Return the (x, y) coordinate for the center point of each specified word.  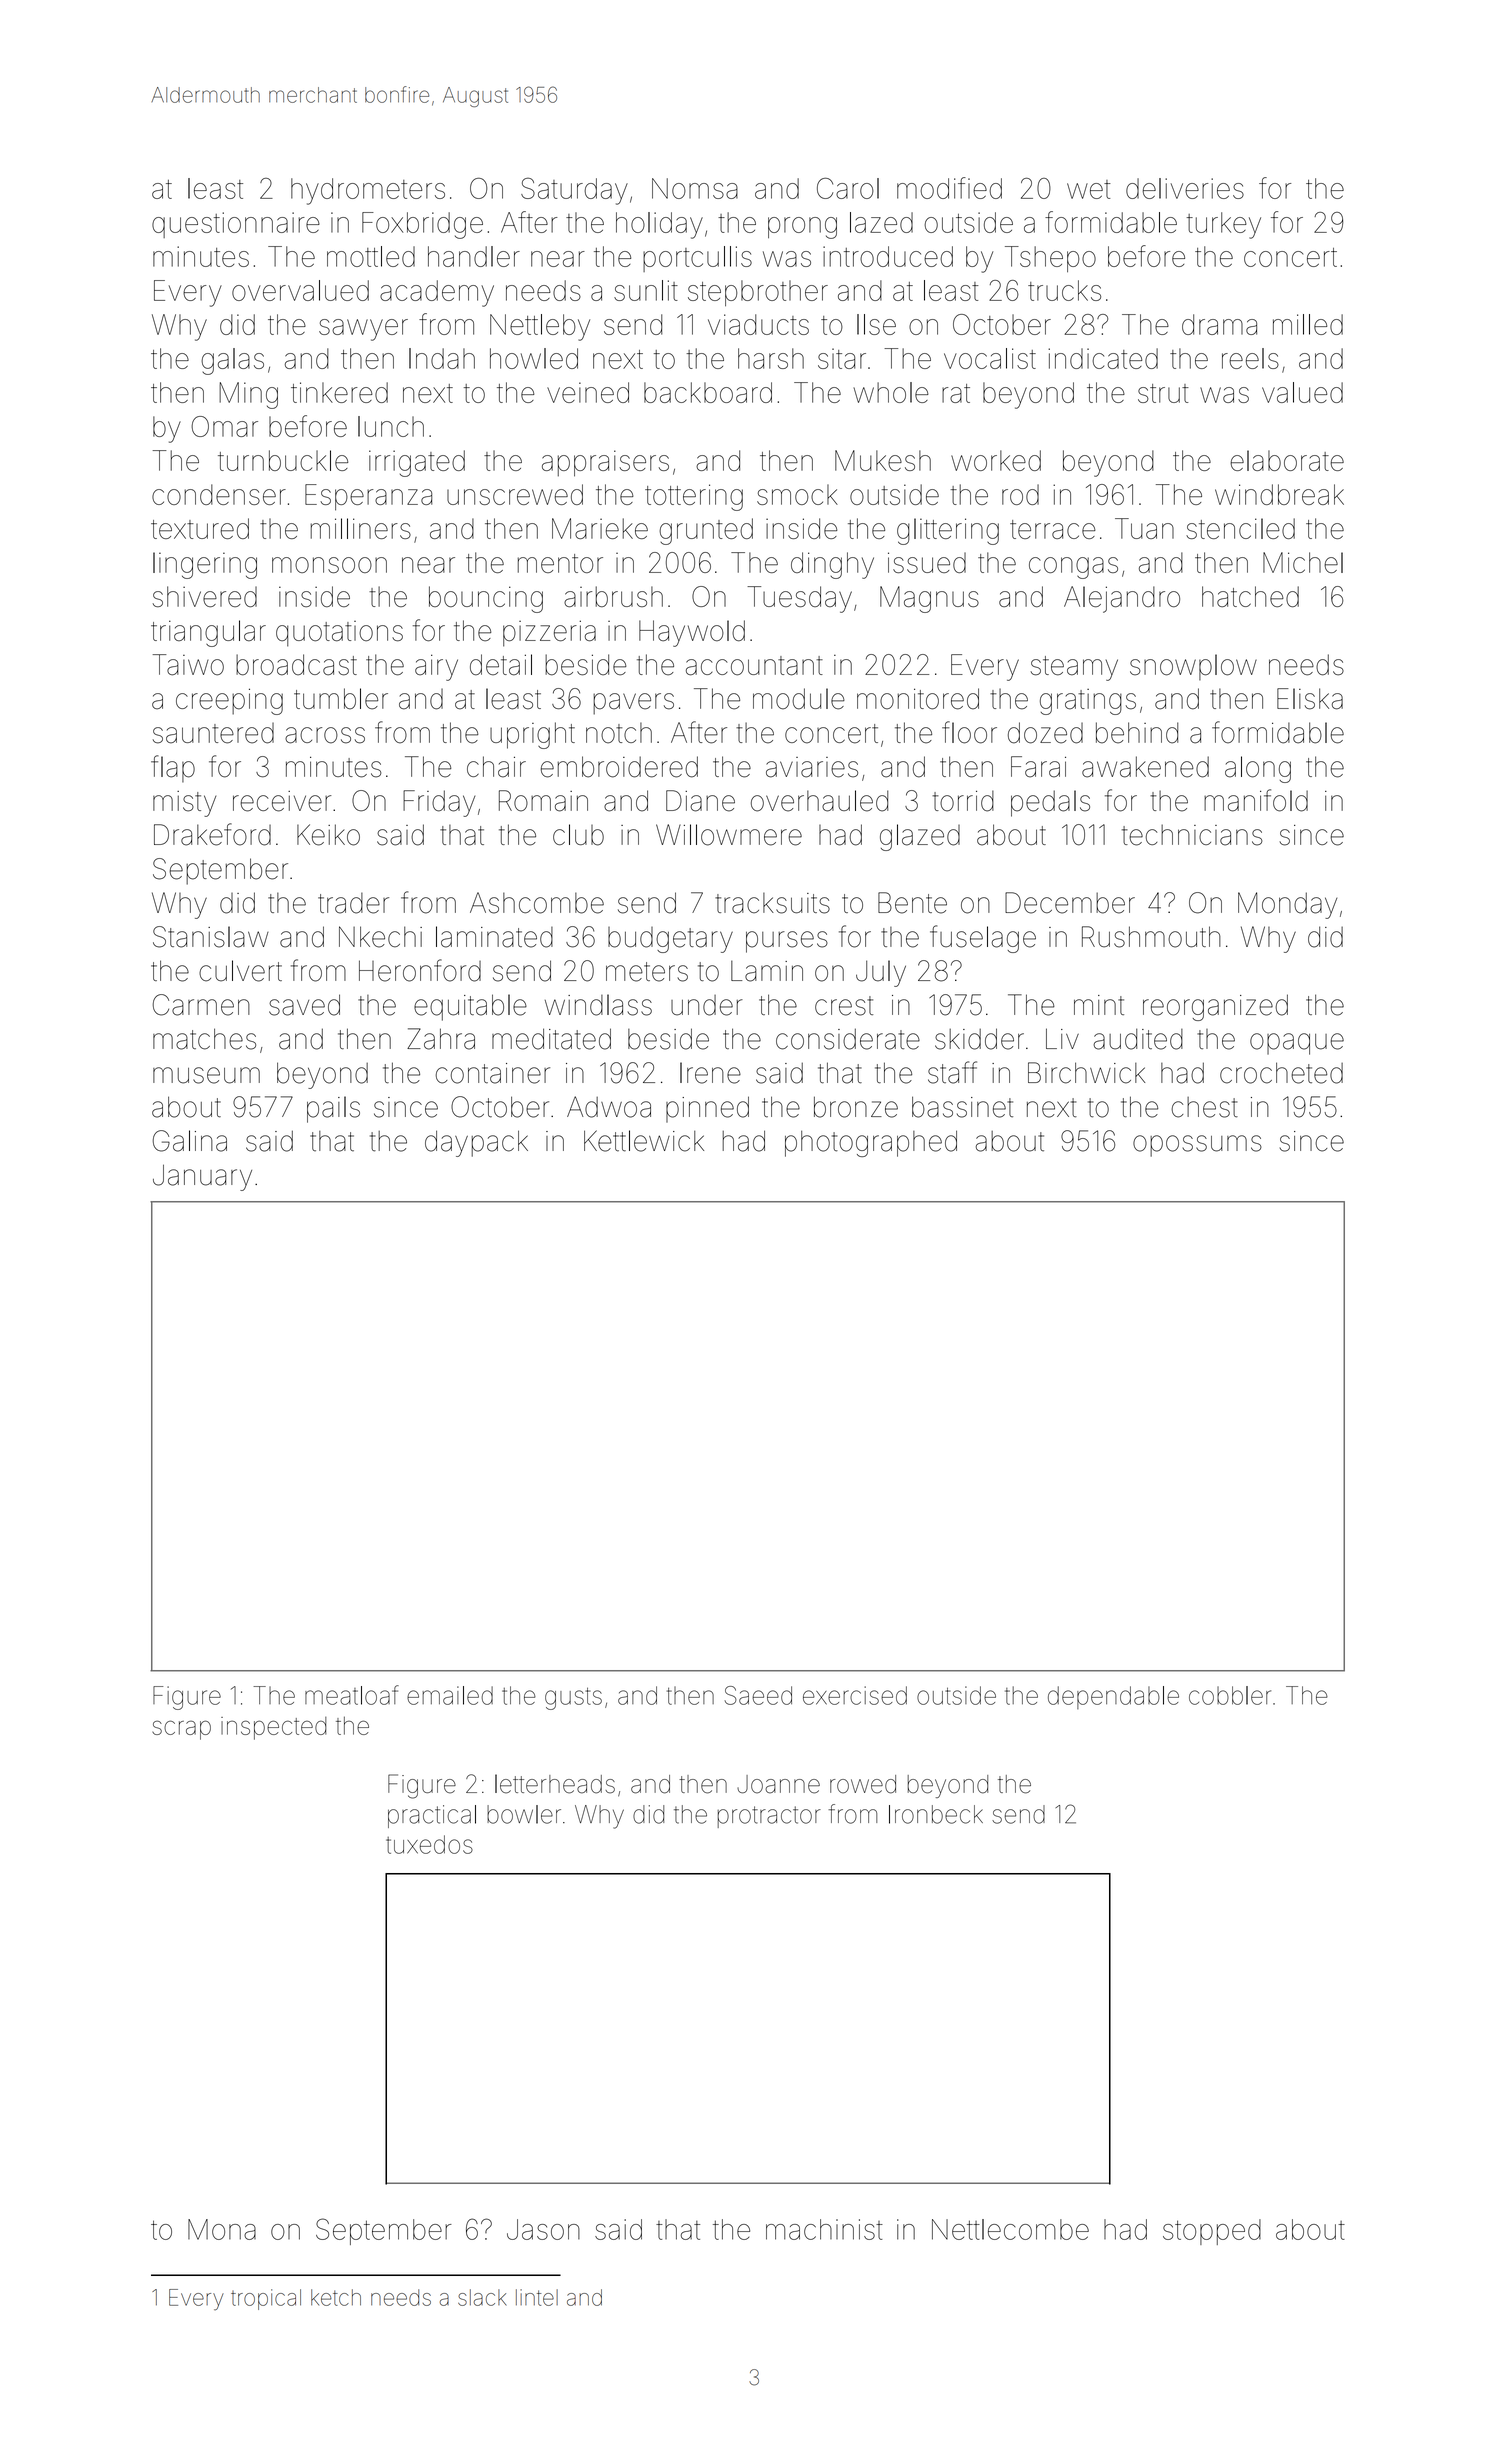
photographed (871, 1143)
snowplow (1193, 667)
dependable (1113, 1697)
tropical (266, 2299)
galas (232, 361)
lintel (537, 2297)
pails (333, 1109)
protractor (769, 1817)
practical (432, 1816)
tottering (694, 497)
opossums (1197, 1146)
